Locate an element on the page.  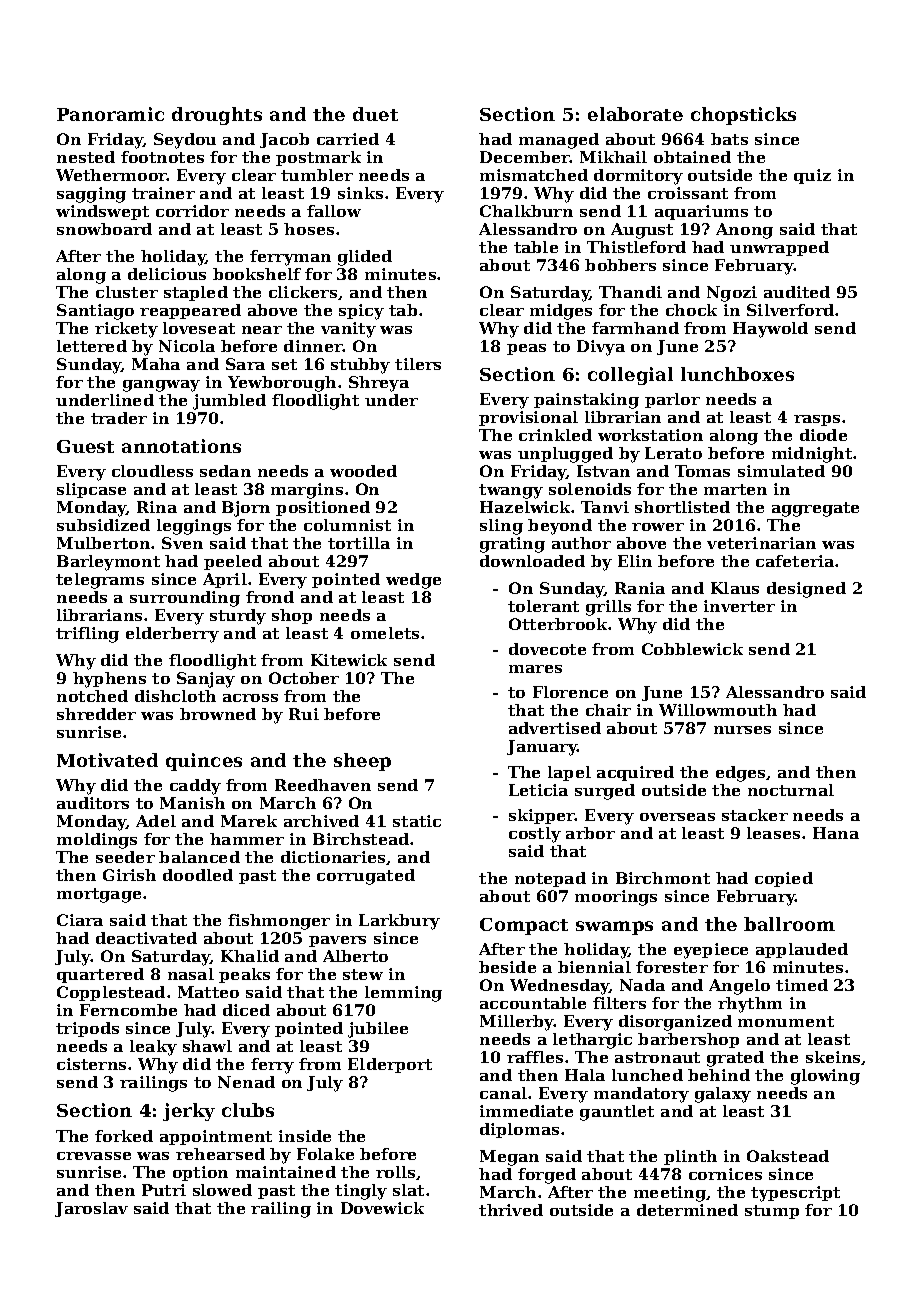
Dovewick is located at coordinates (382, 1208).
